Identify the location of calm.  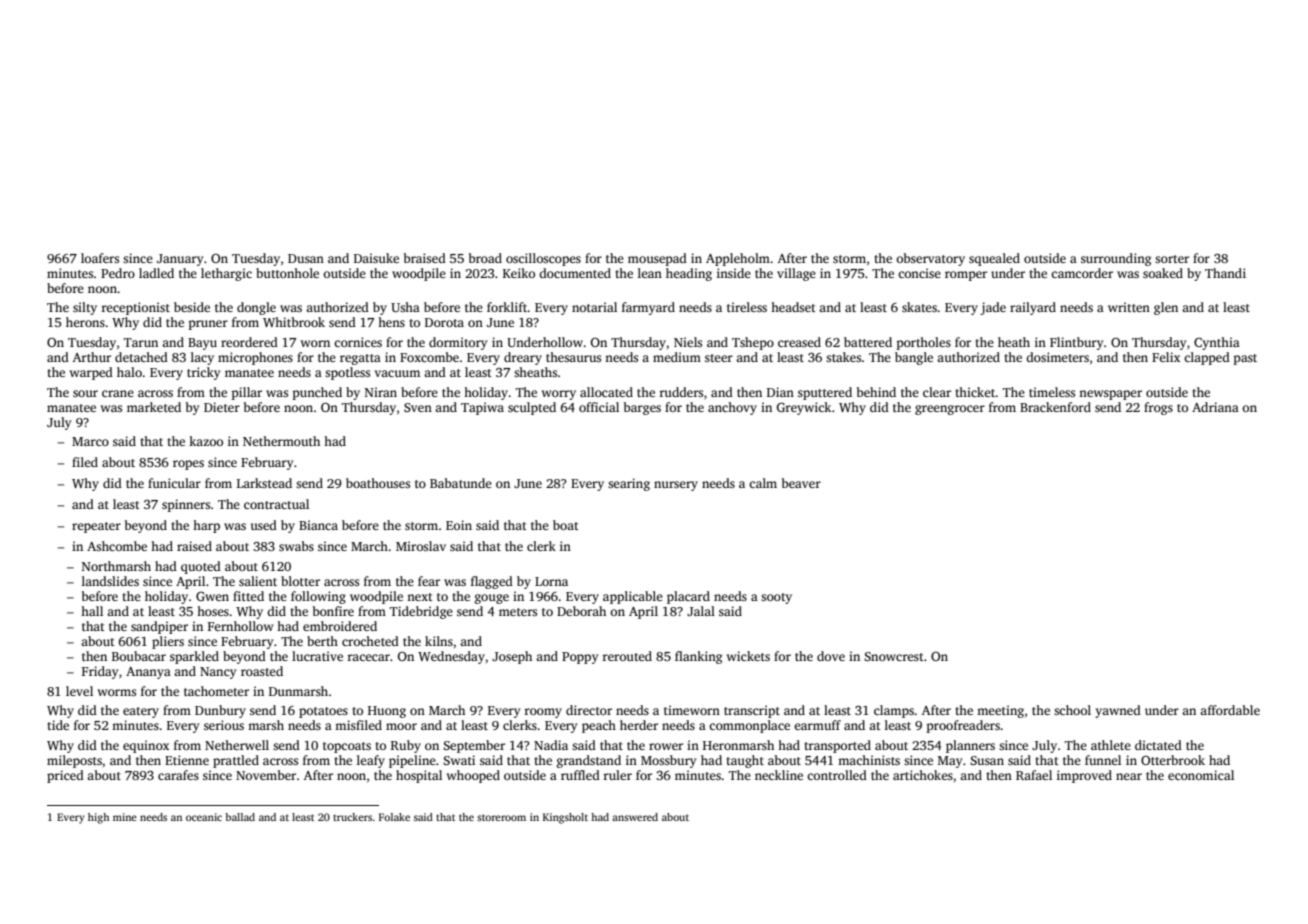
(763, 483).
